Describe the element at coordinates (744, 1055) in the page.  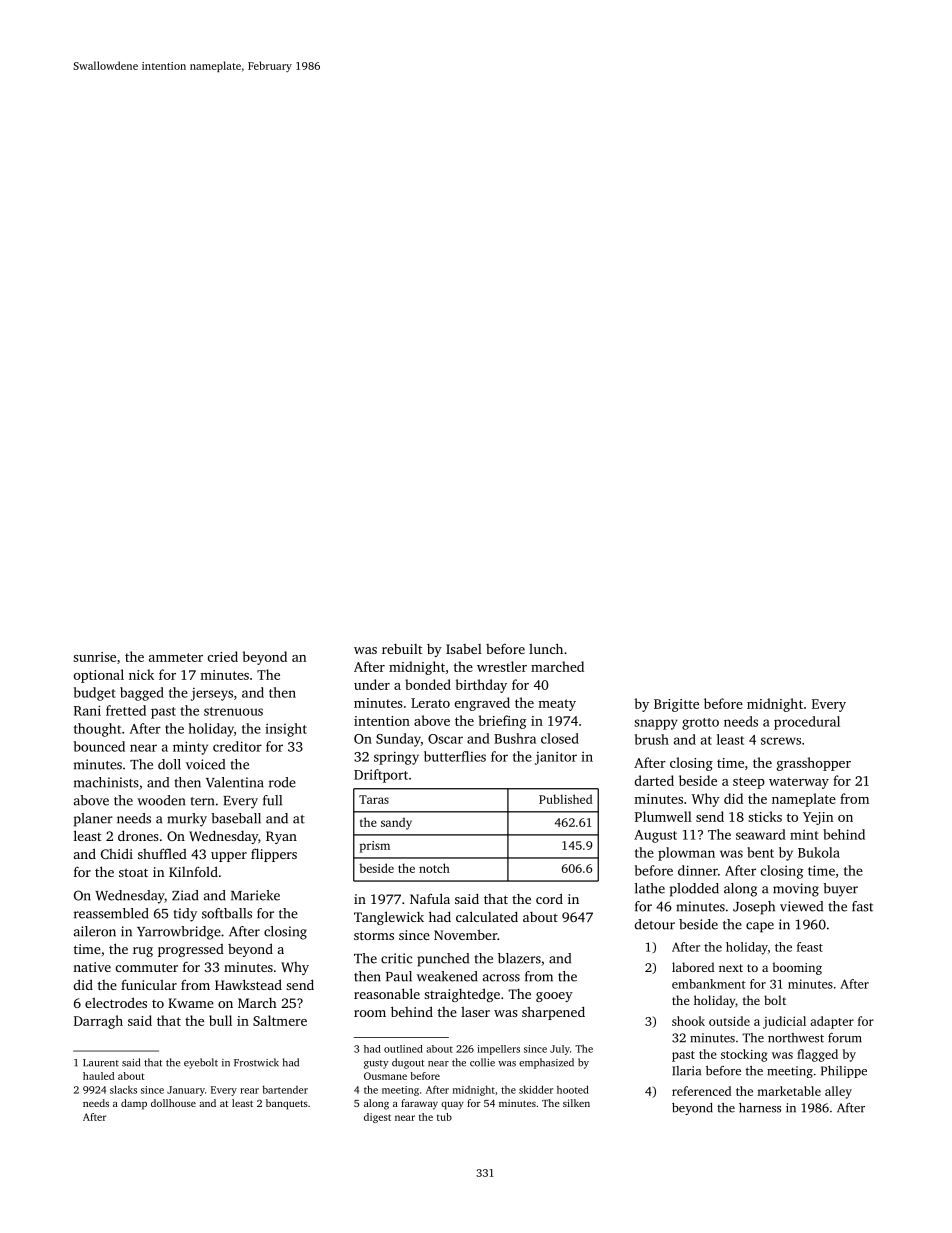
I see `stocking` at that location.
